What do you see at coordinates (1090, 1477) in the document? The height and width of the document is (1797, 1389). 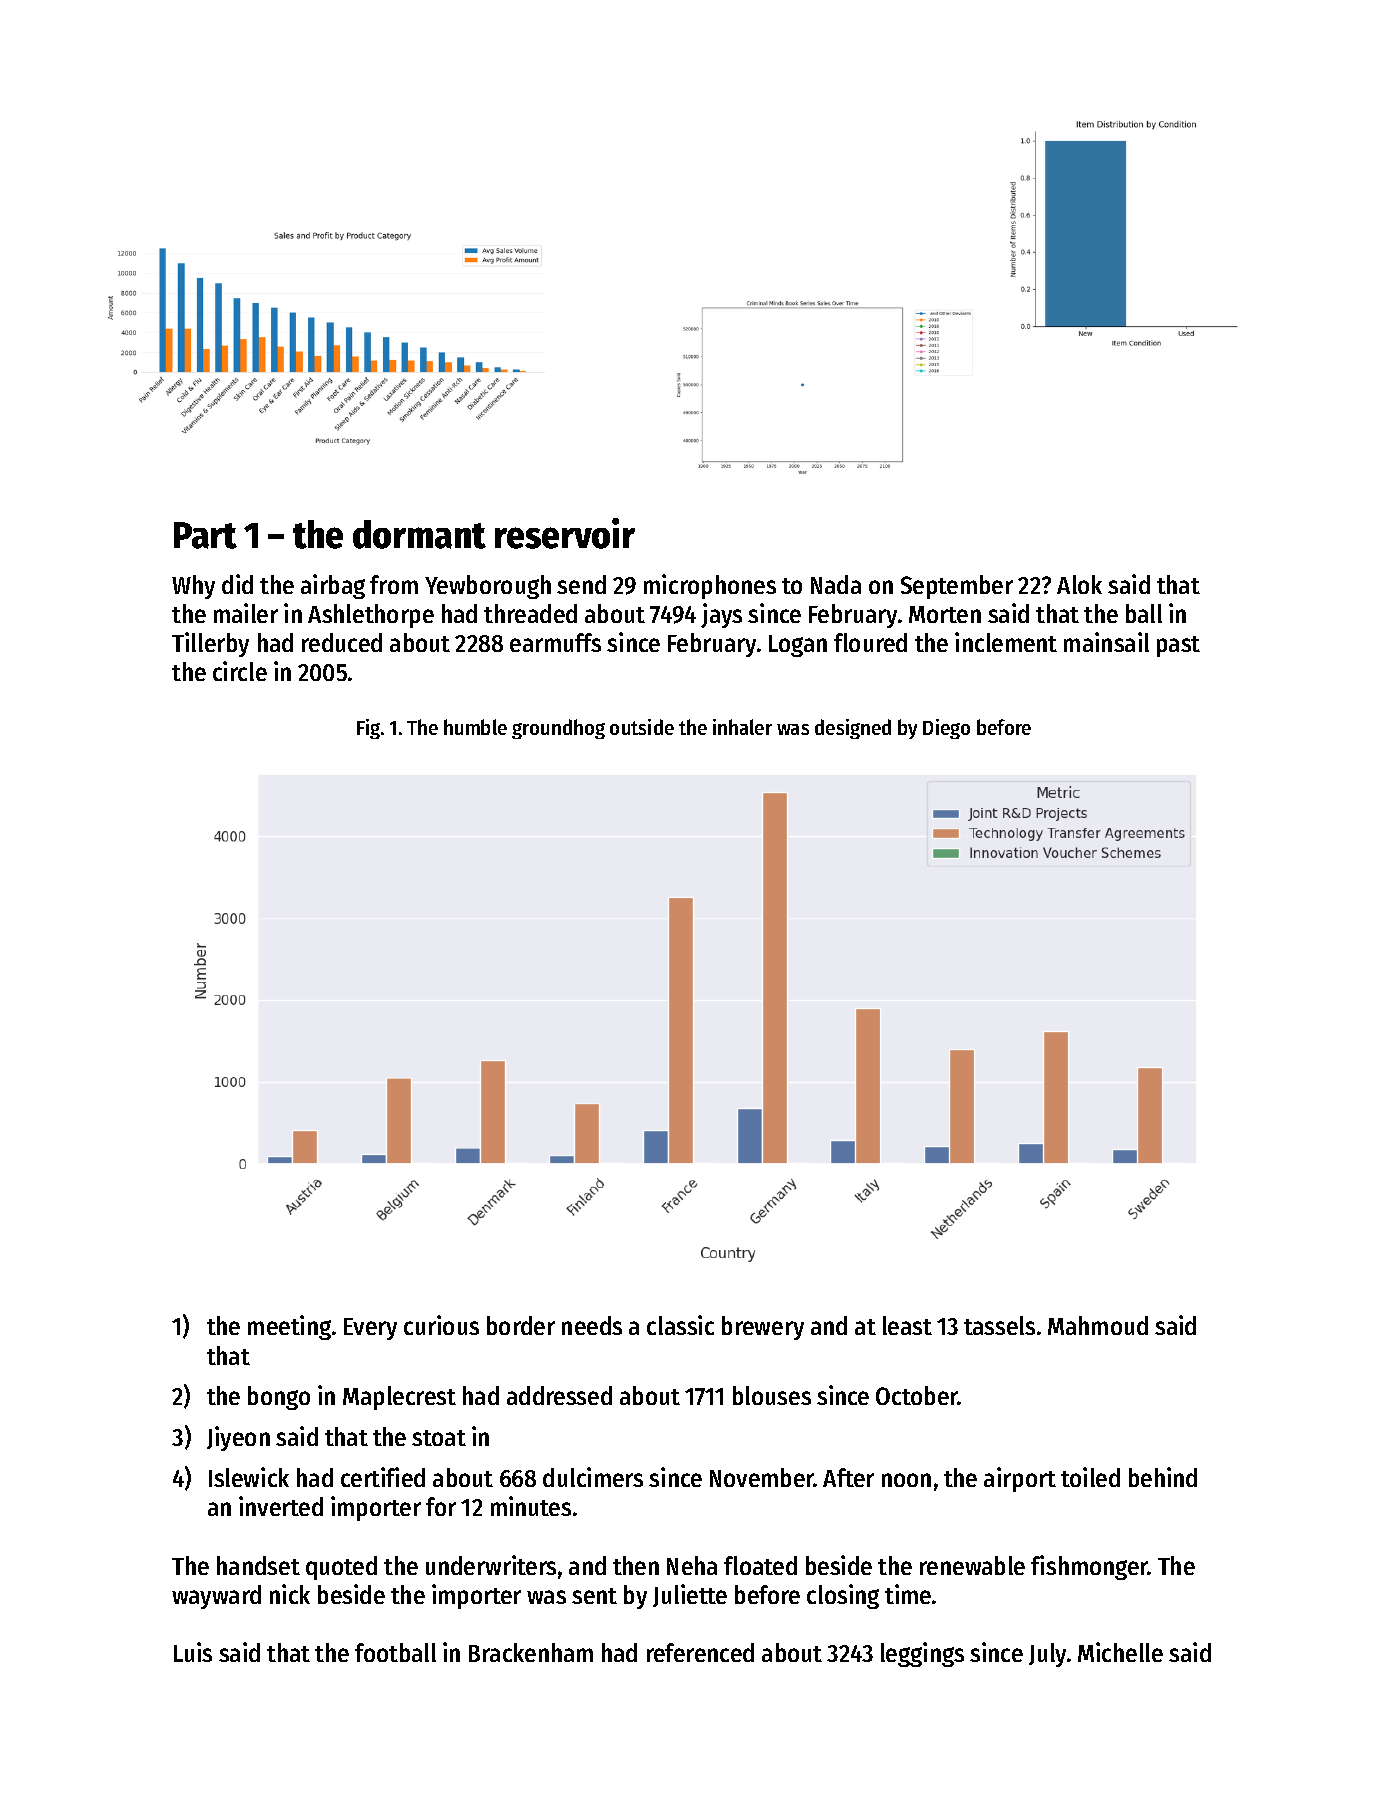 I see `toiled` at bounding box center [1090, 1477].
